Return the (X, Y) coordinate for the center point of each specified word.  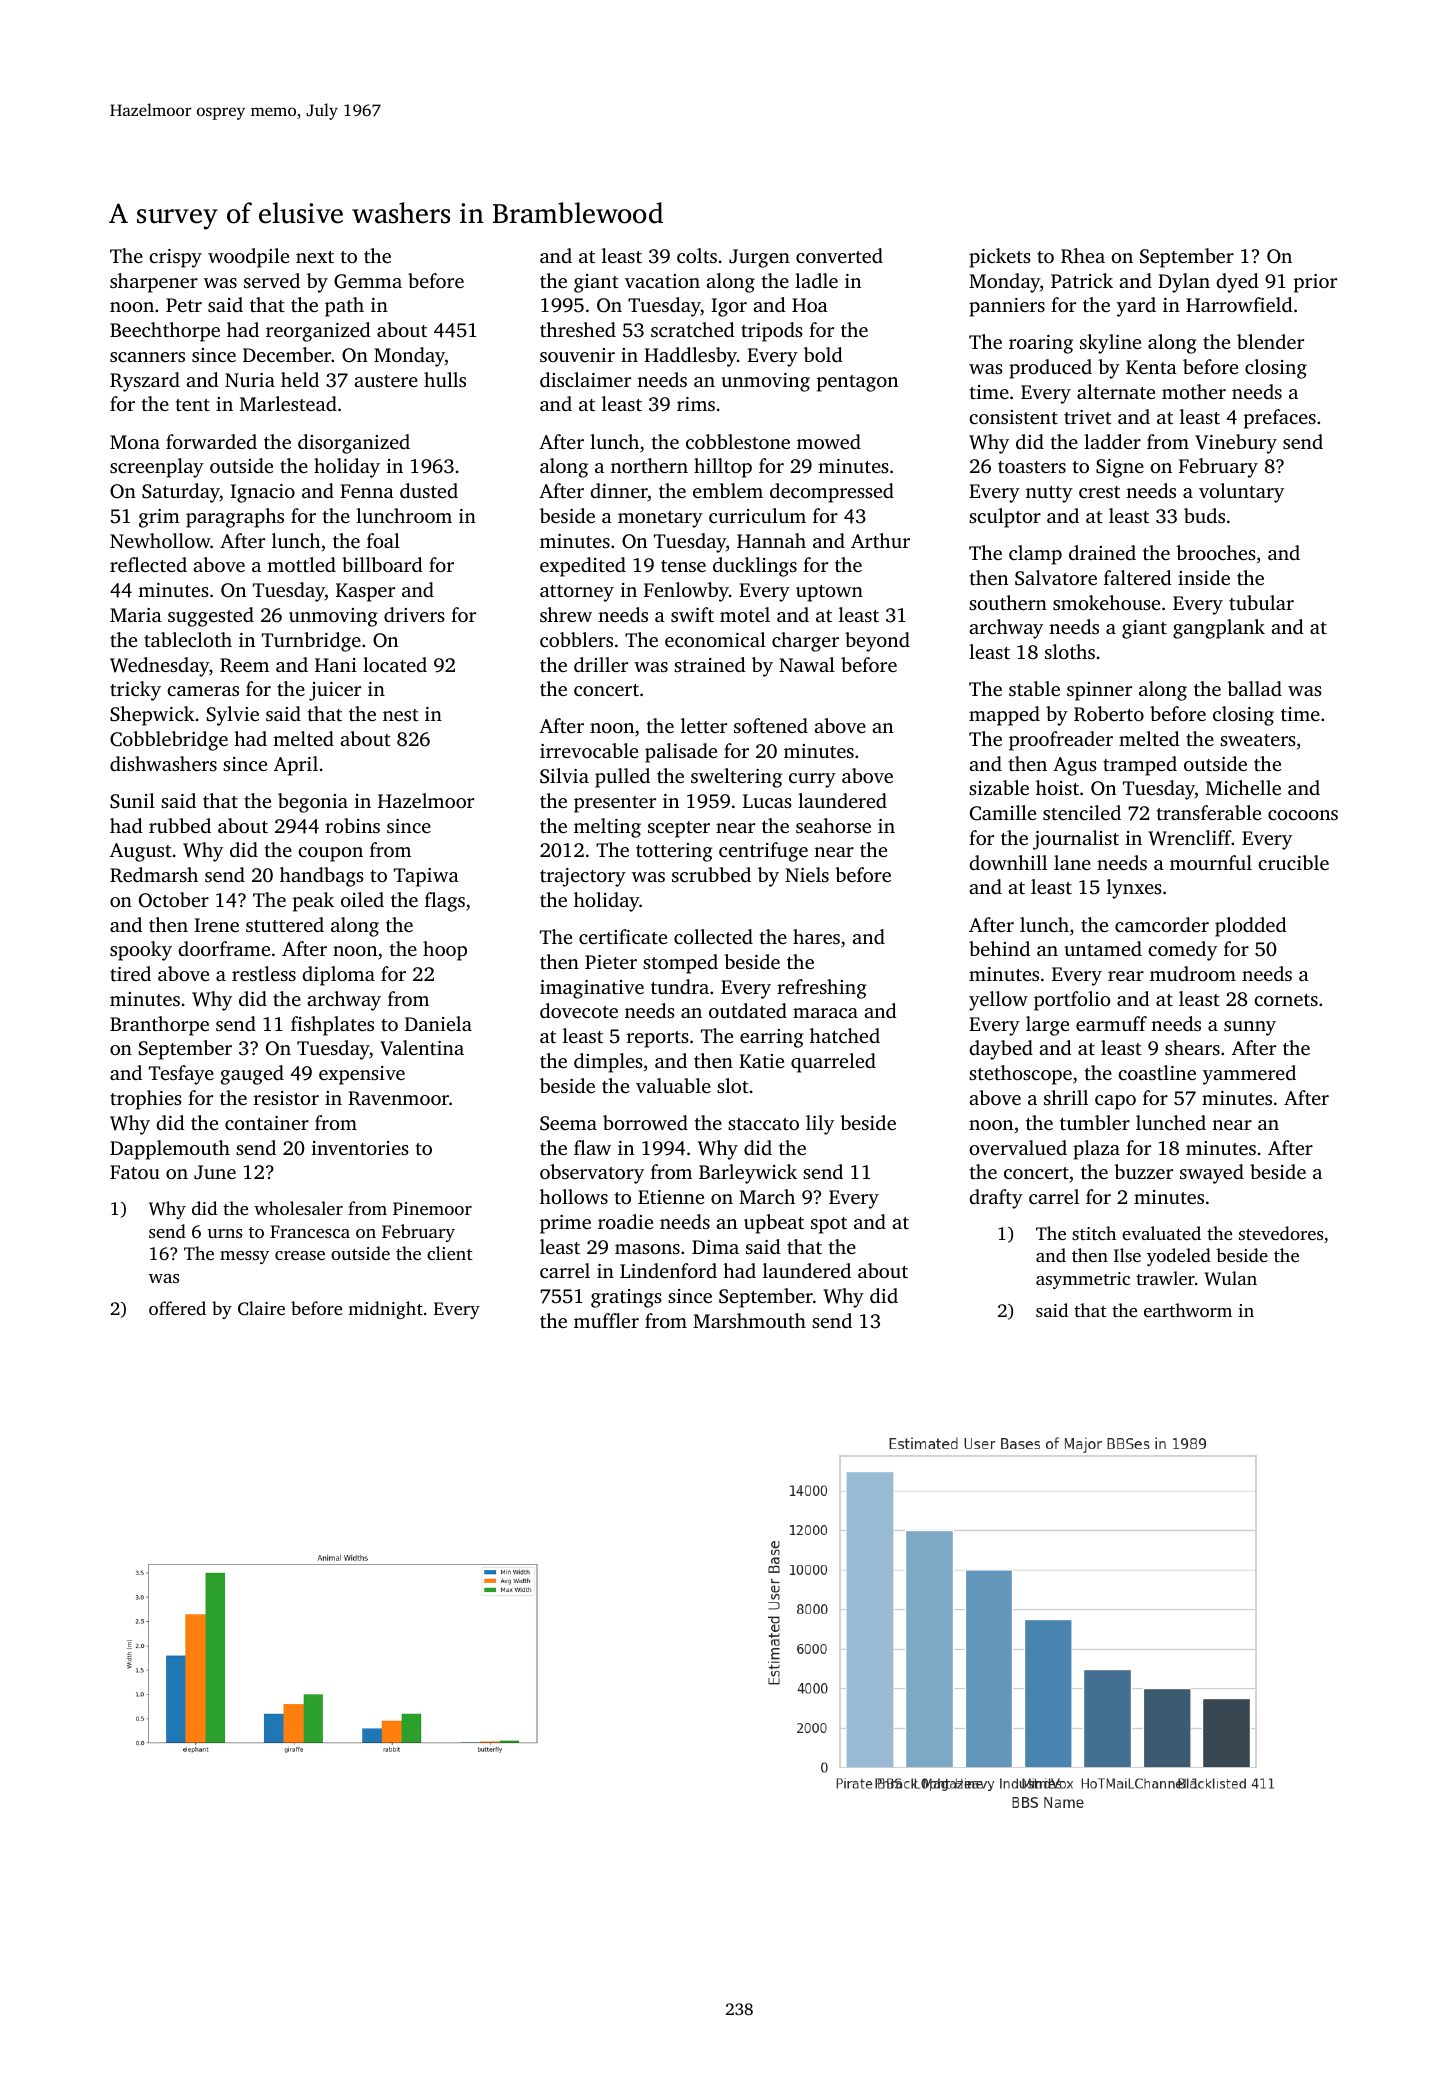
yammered (1249, 1075)
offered (177, 1308)
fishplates (332, 1026)
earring (772, 1038)
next (315, 257)
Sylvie (233, 716)
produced (1050, 369)
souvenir (577, 355)
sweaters (1258, 740)
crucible (1293, 862)
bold (823, 354)
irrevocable (589, 750)
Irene (216, 925)
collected (713, 936)
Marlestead (288, 403)
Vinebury (1236, 444)
